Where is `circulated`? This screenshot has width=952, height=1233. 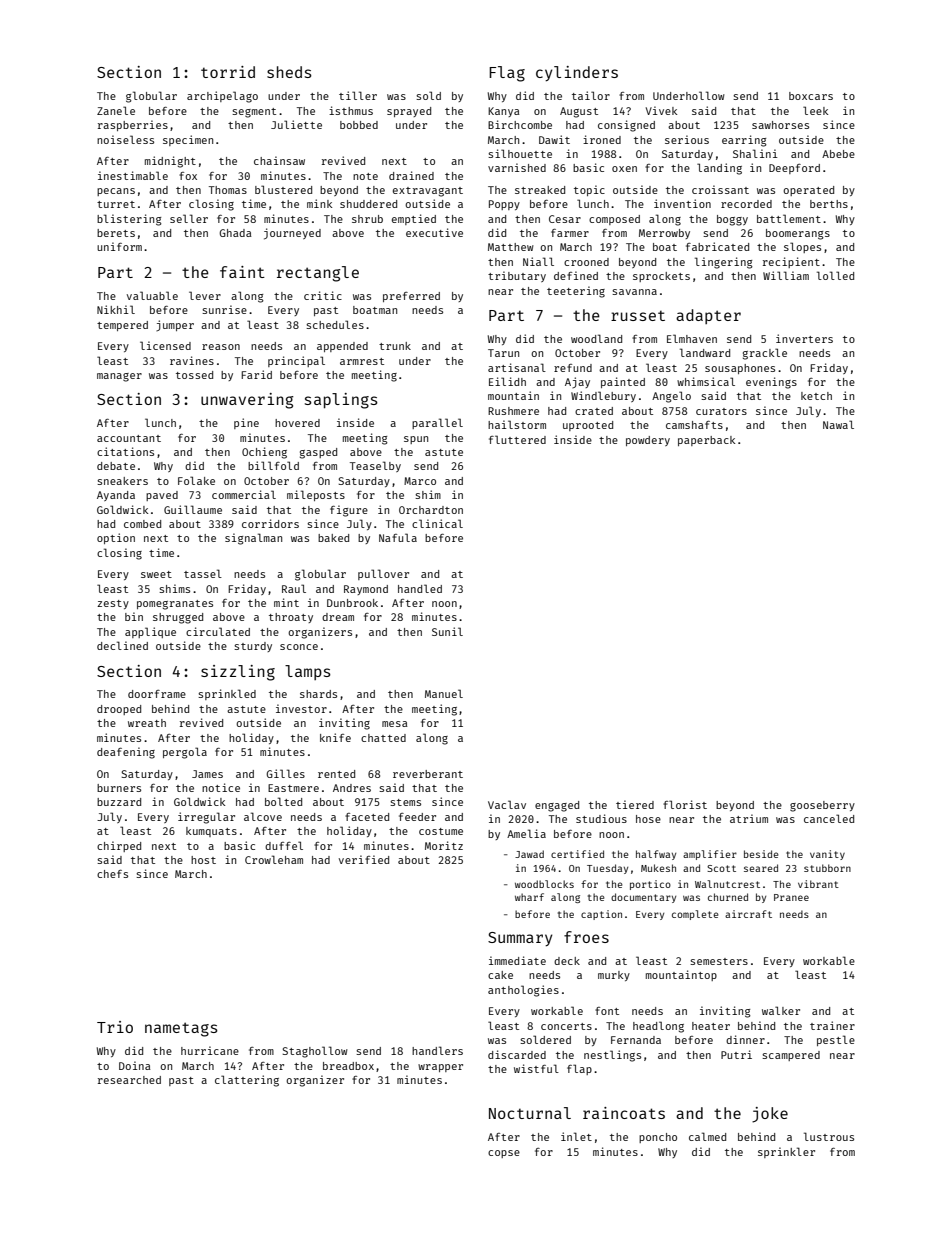 circulated is located at coordinates (218, 631).
